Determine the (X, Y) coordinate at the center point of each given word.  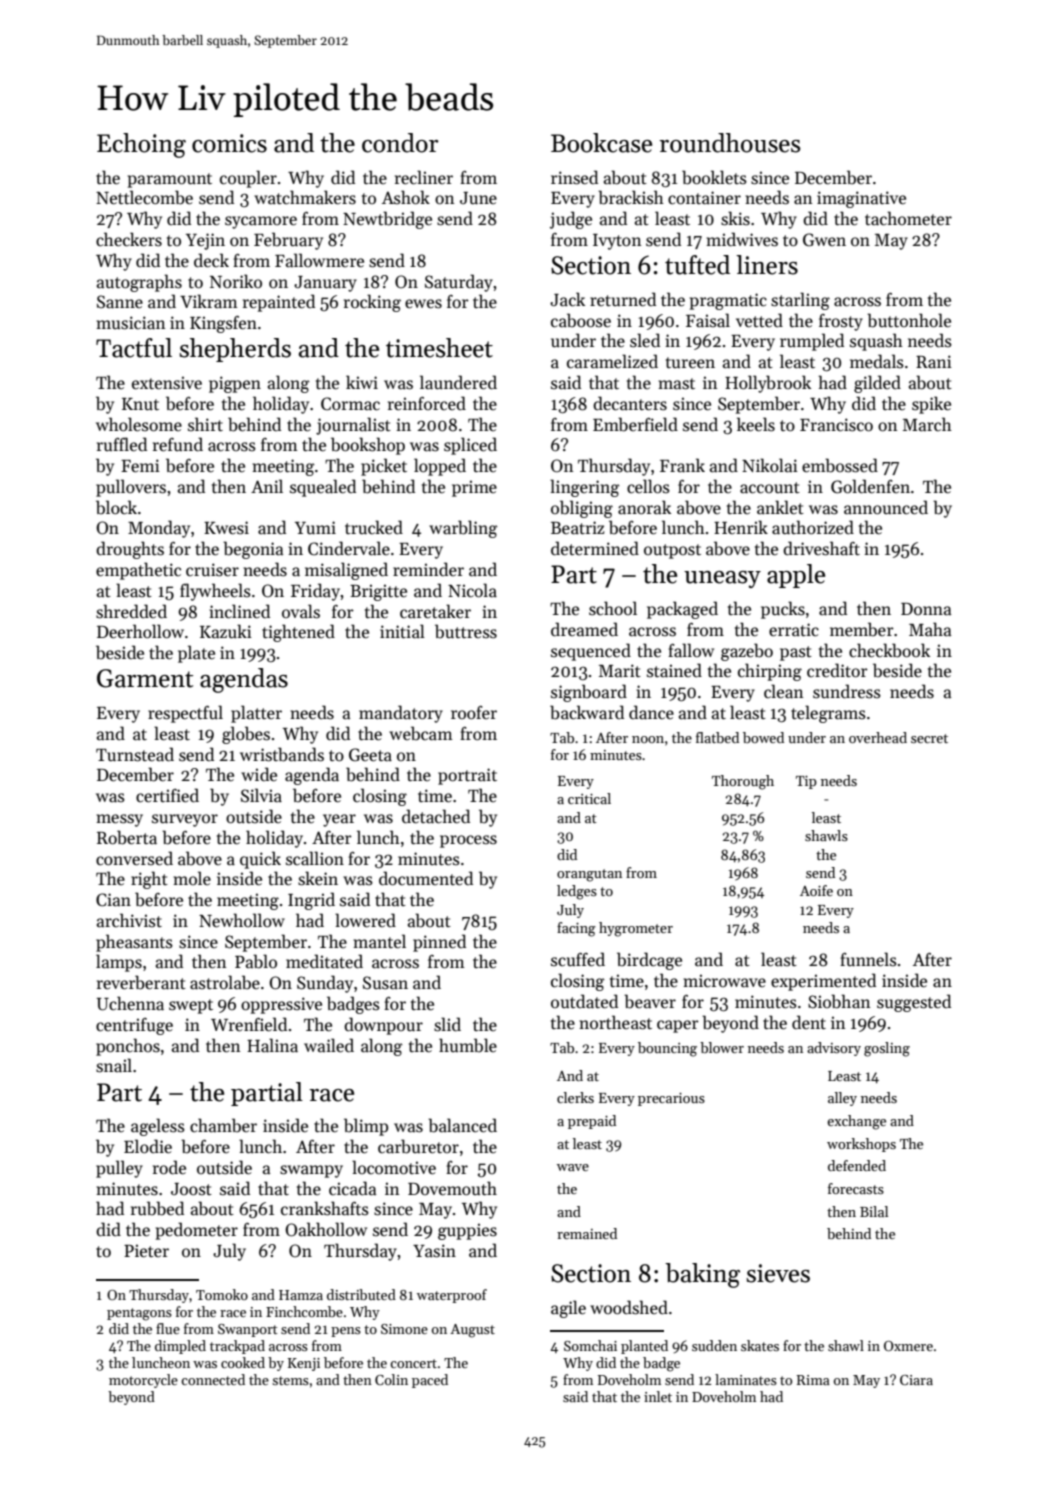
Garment (145, 678)
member (862, 629)
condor (400, 143)
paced (430, 1381)
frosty (841, 322)
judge (571, 220)
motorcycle (143, 1381)
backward (587, 712)
